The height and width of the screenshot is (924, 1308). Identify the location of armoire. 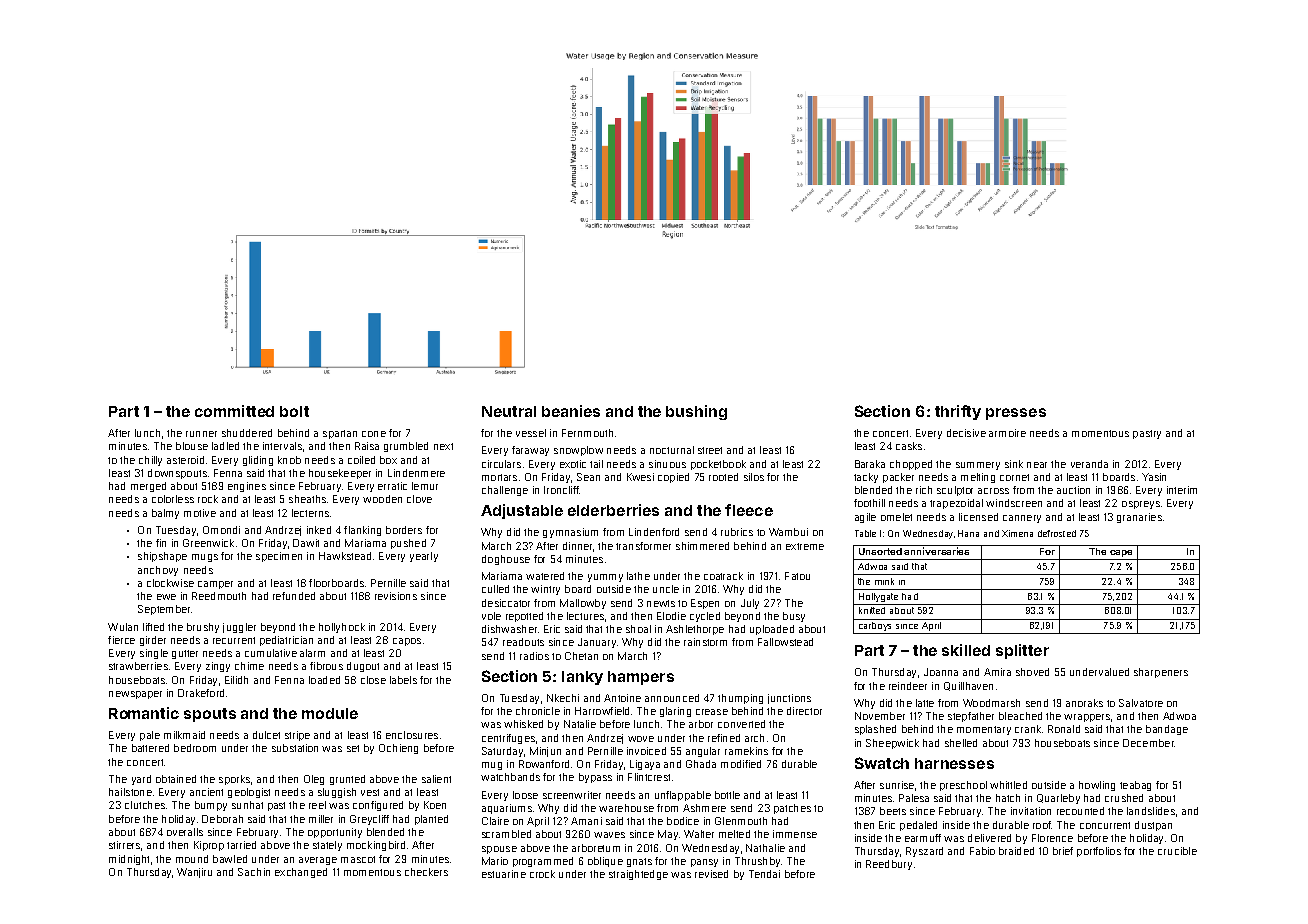
(1007, 433).
